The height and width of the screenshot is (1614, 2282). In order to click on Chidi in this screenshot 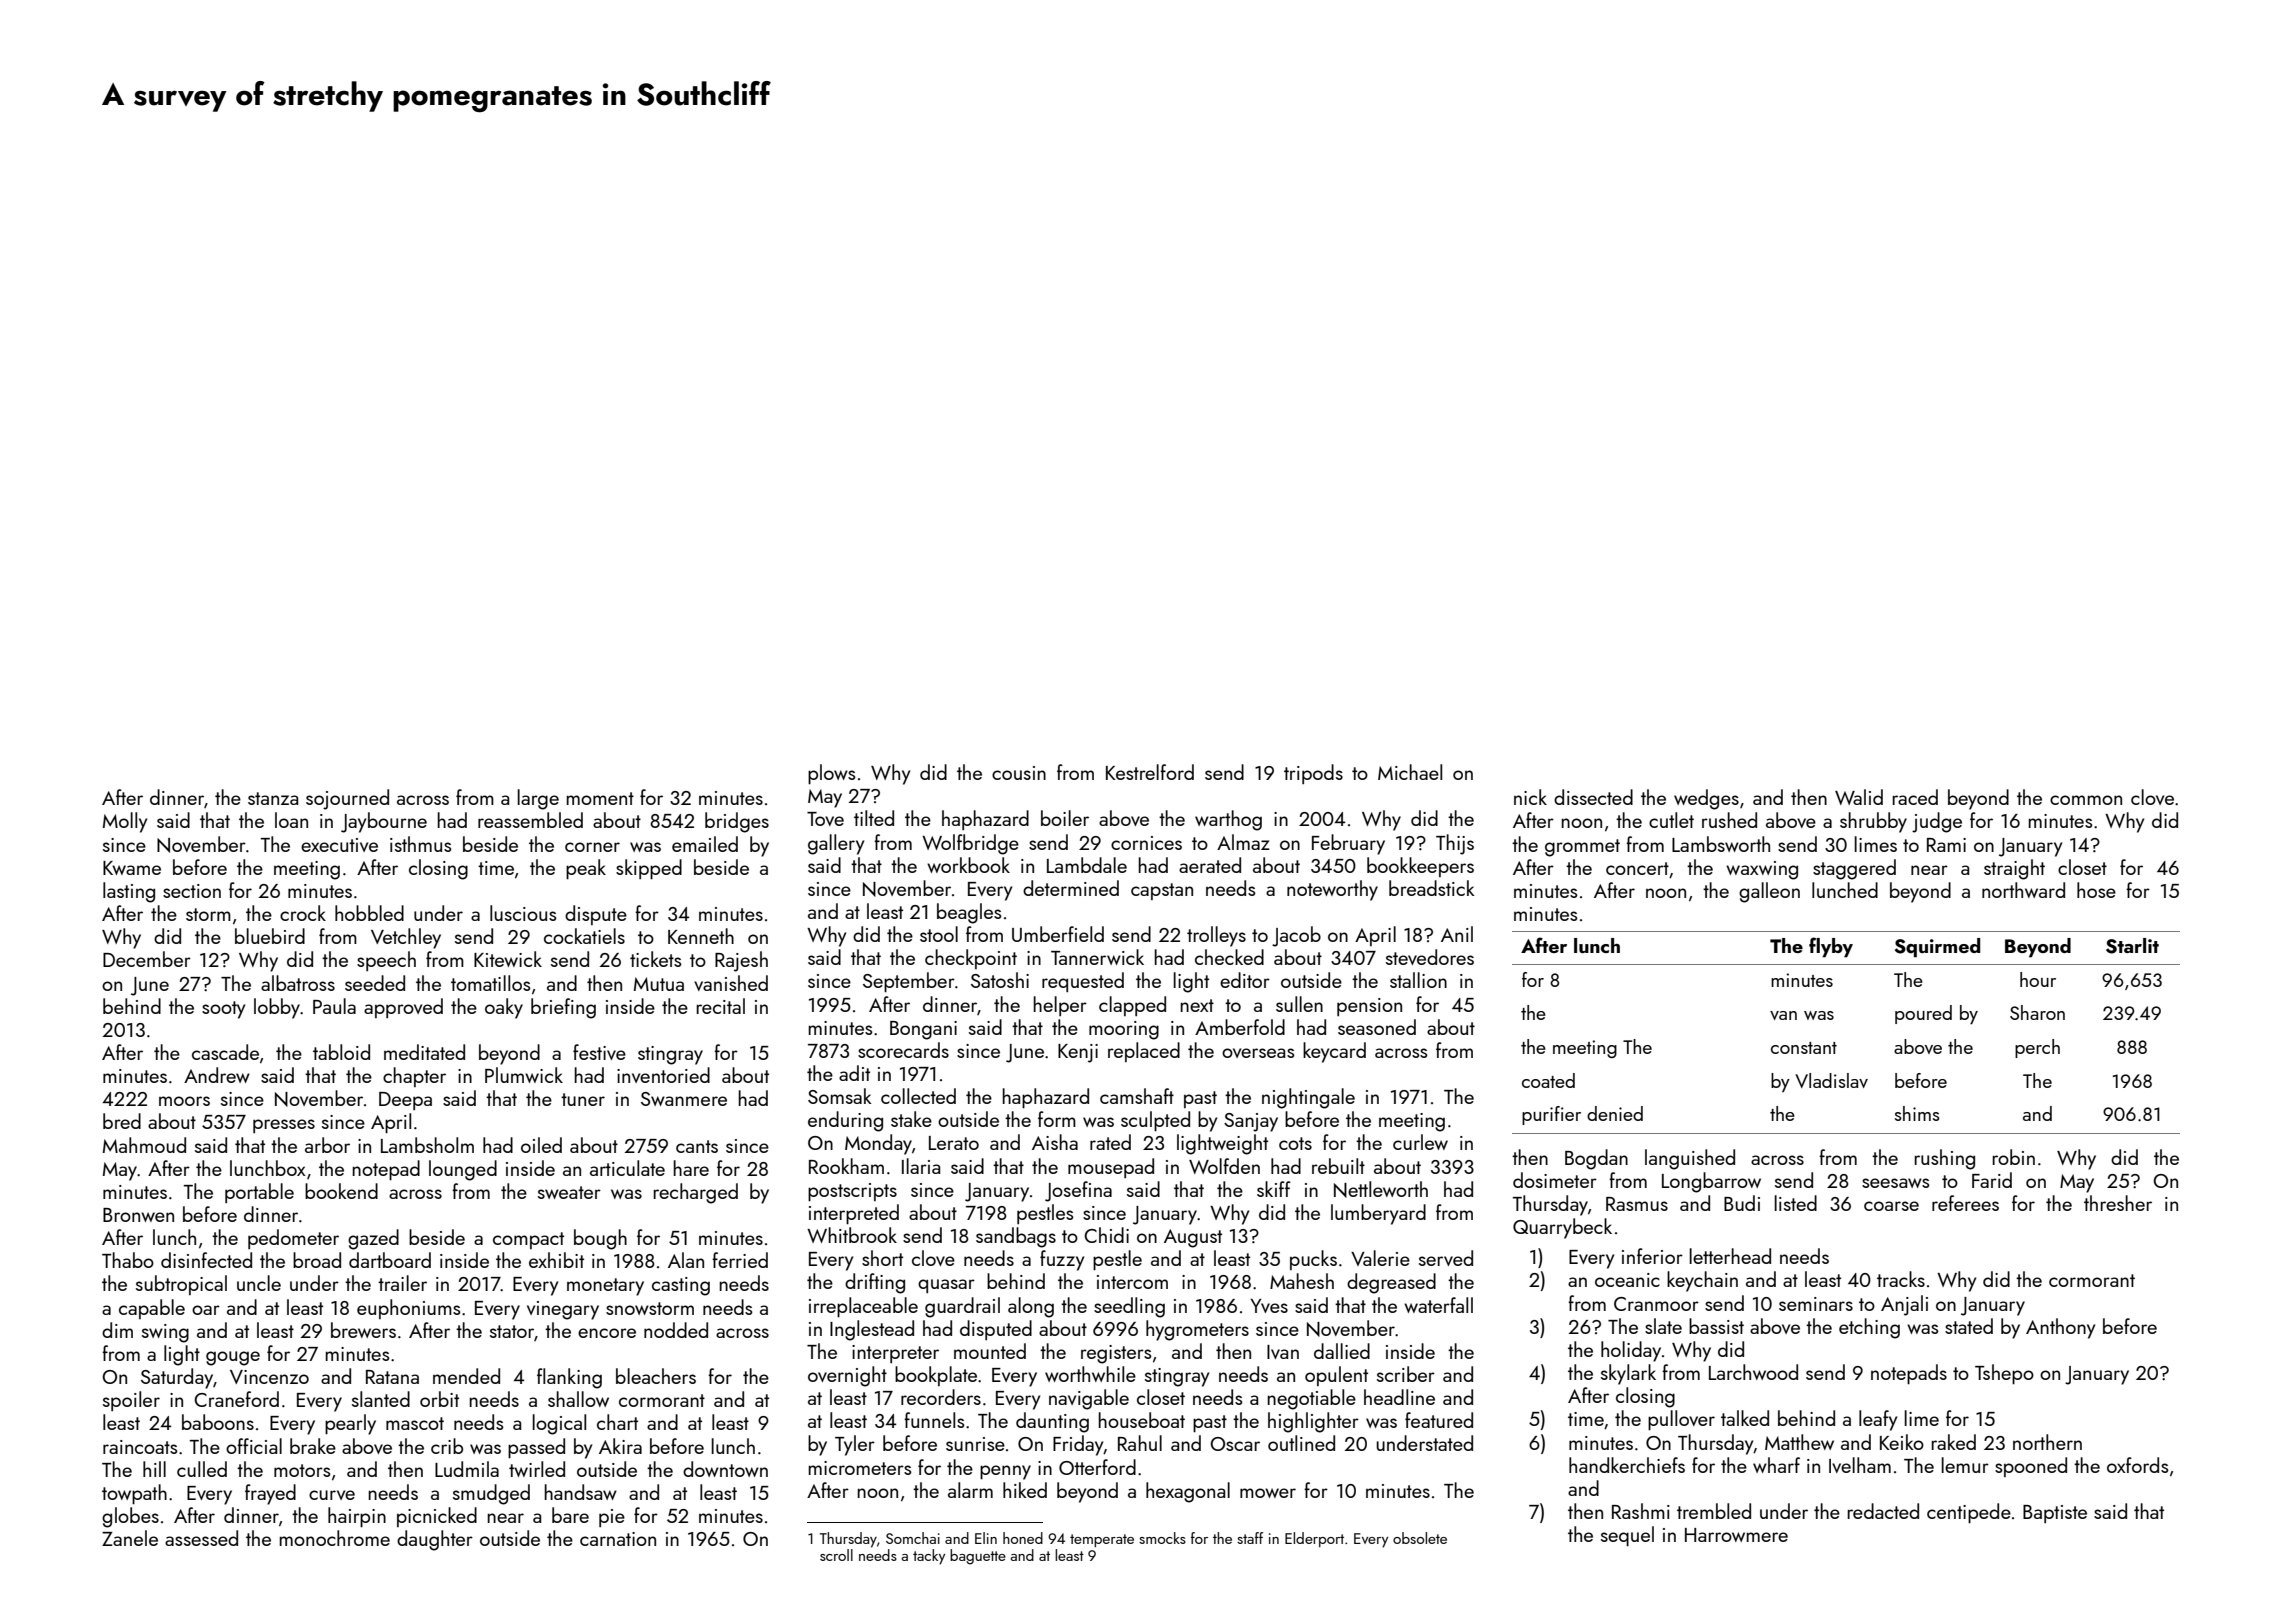, I will do `click(1106, 1235)`.
